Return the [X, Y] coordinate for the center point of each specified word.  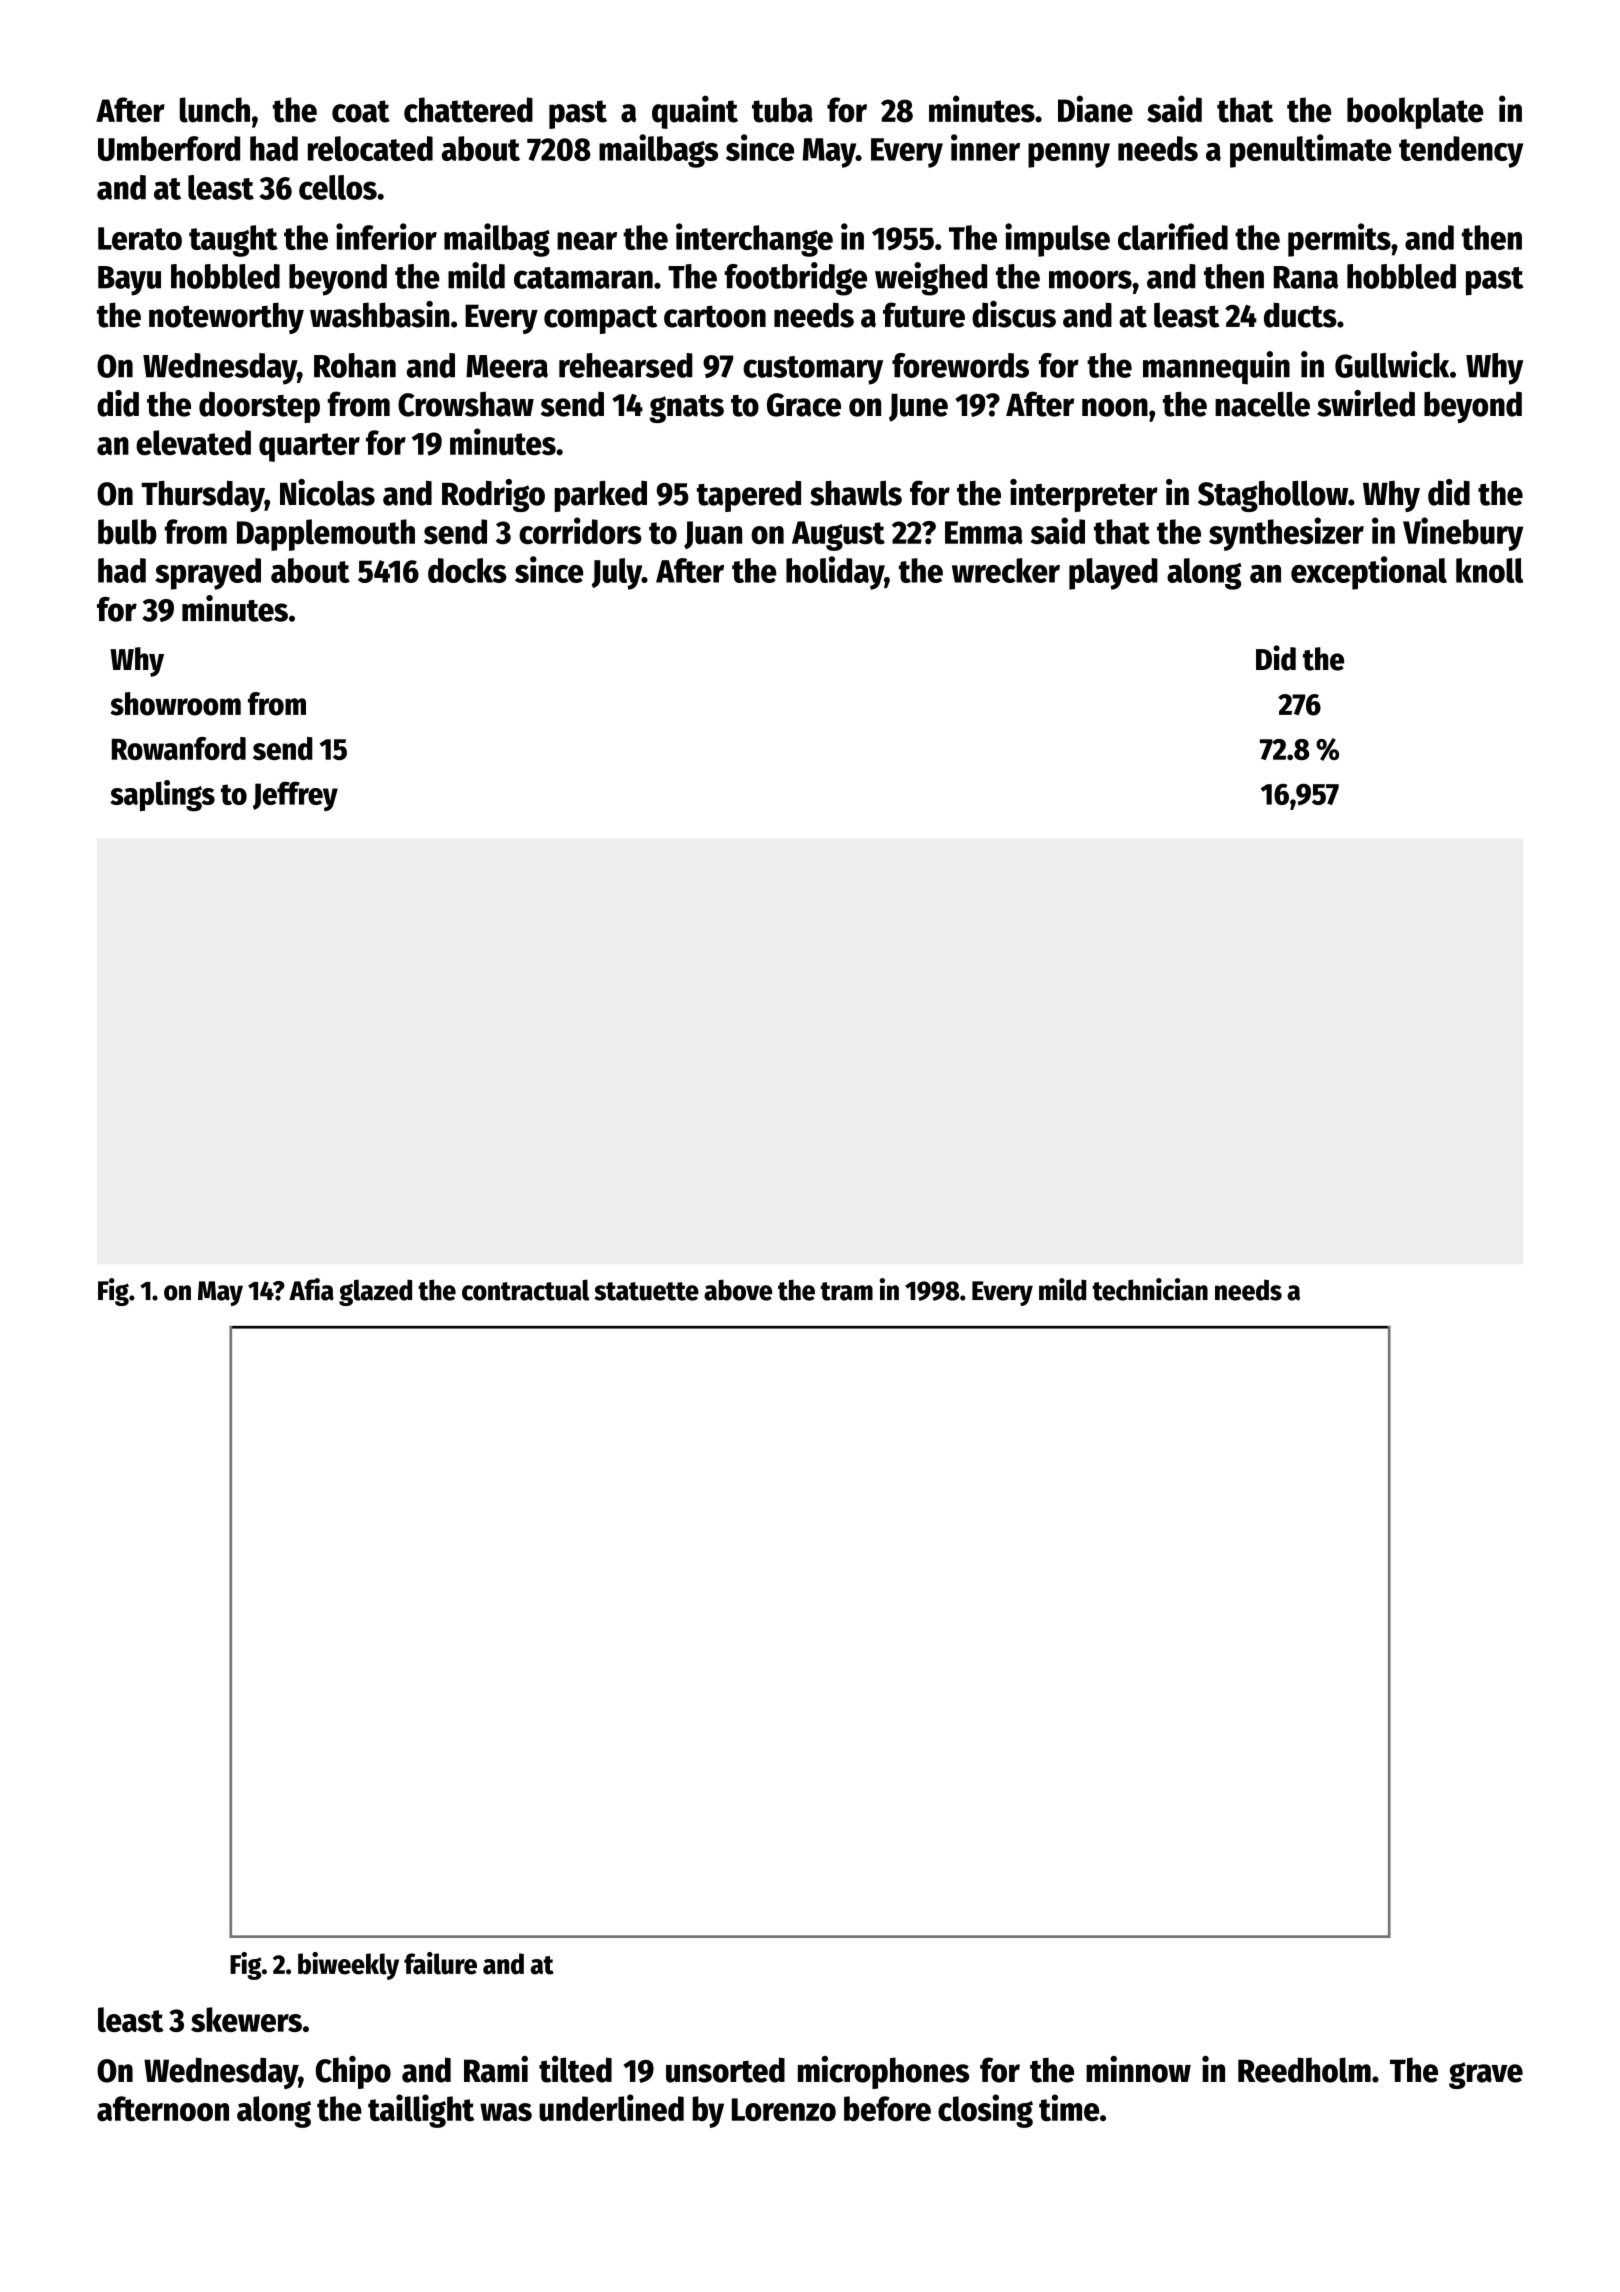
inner [985, 147]
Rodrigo [493, 495]
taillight [421, 2111]
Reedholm [1304, 2070]
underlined [611, 2108]
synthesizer [1286, 534]
